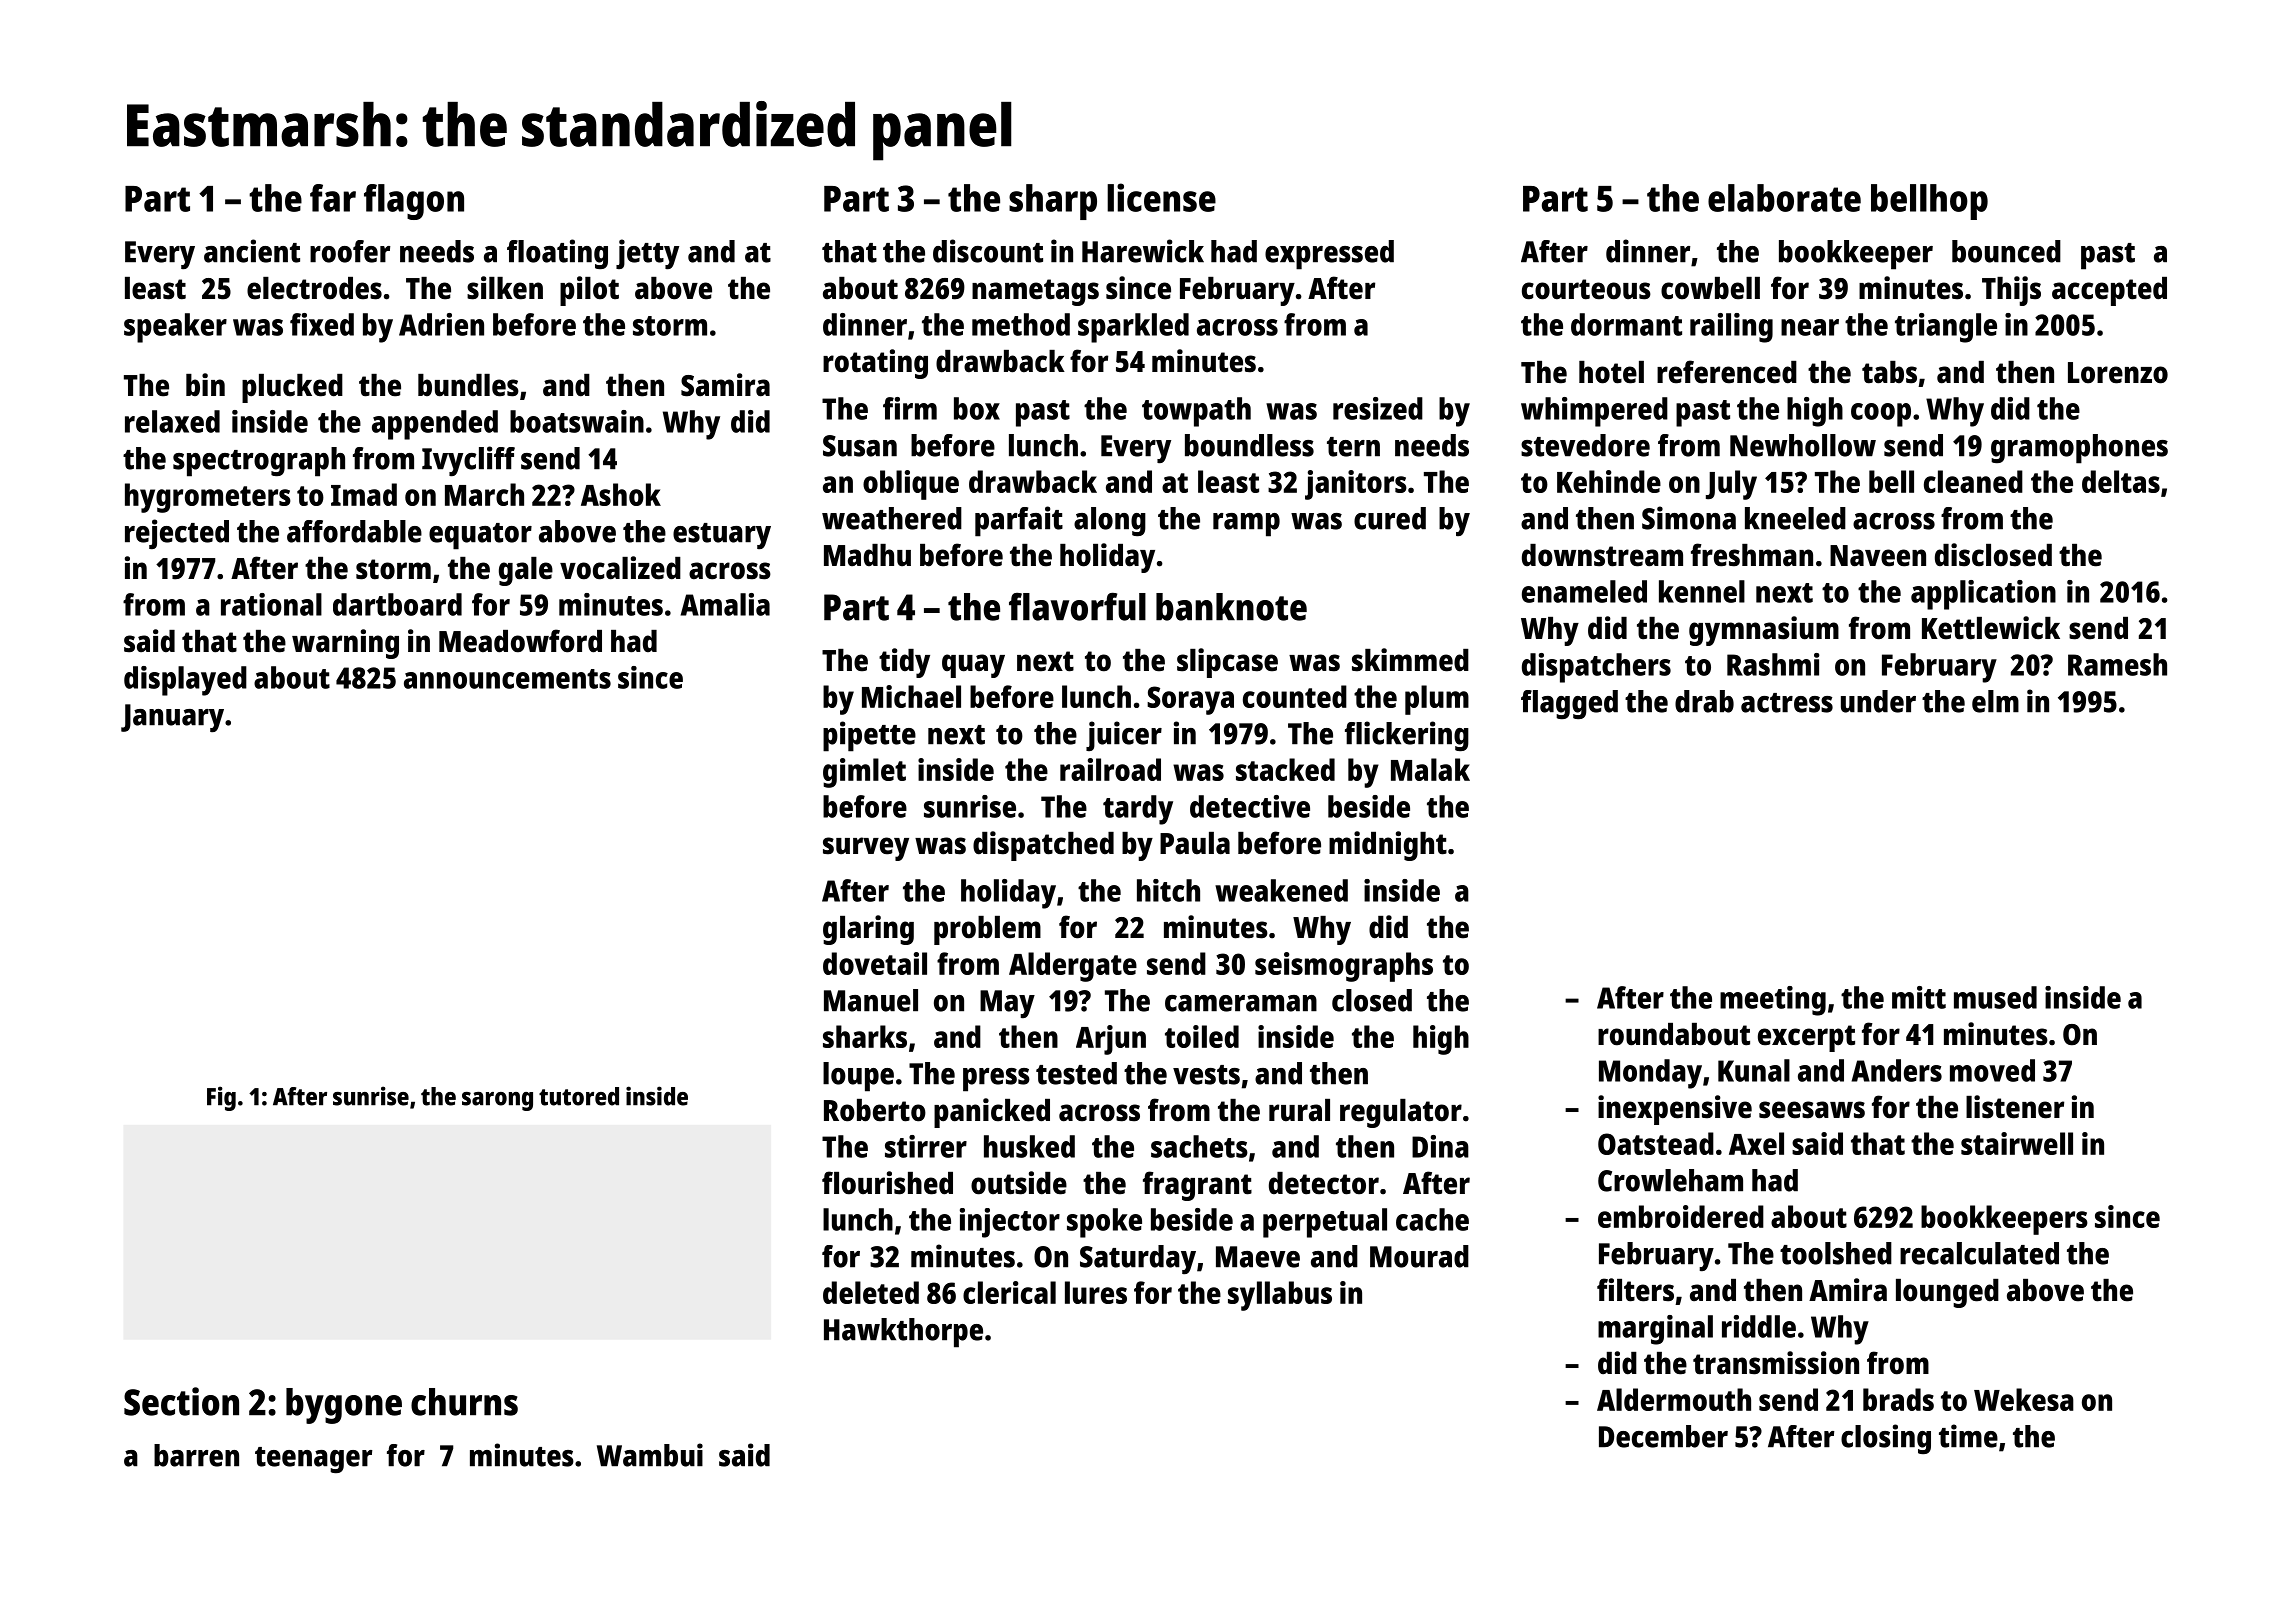 The width and height of the screenshot is (2292, 1620). I want to click on deleted, so click(871, 1292).
